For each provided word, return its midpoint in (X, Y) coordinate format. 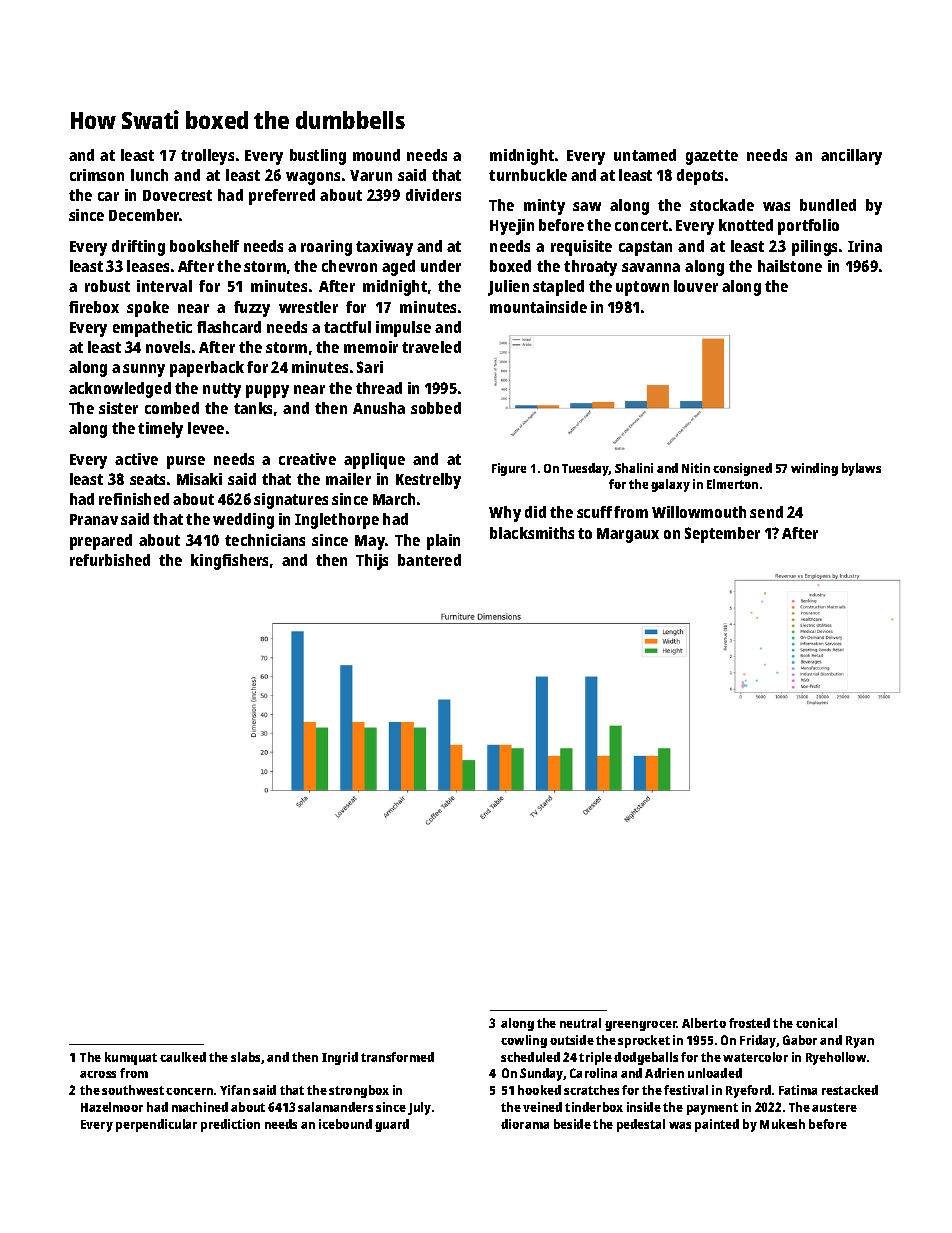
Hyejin (512, 227)
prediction (230, 1125)
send (766, 512)
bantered (429, 560)
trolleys (207, 157)
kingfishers (229, 562)
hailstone (790, 266)
